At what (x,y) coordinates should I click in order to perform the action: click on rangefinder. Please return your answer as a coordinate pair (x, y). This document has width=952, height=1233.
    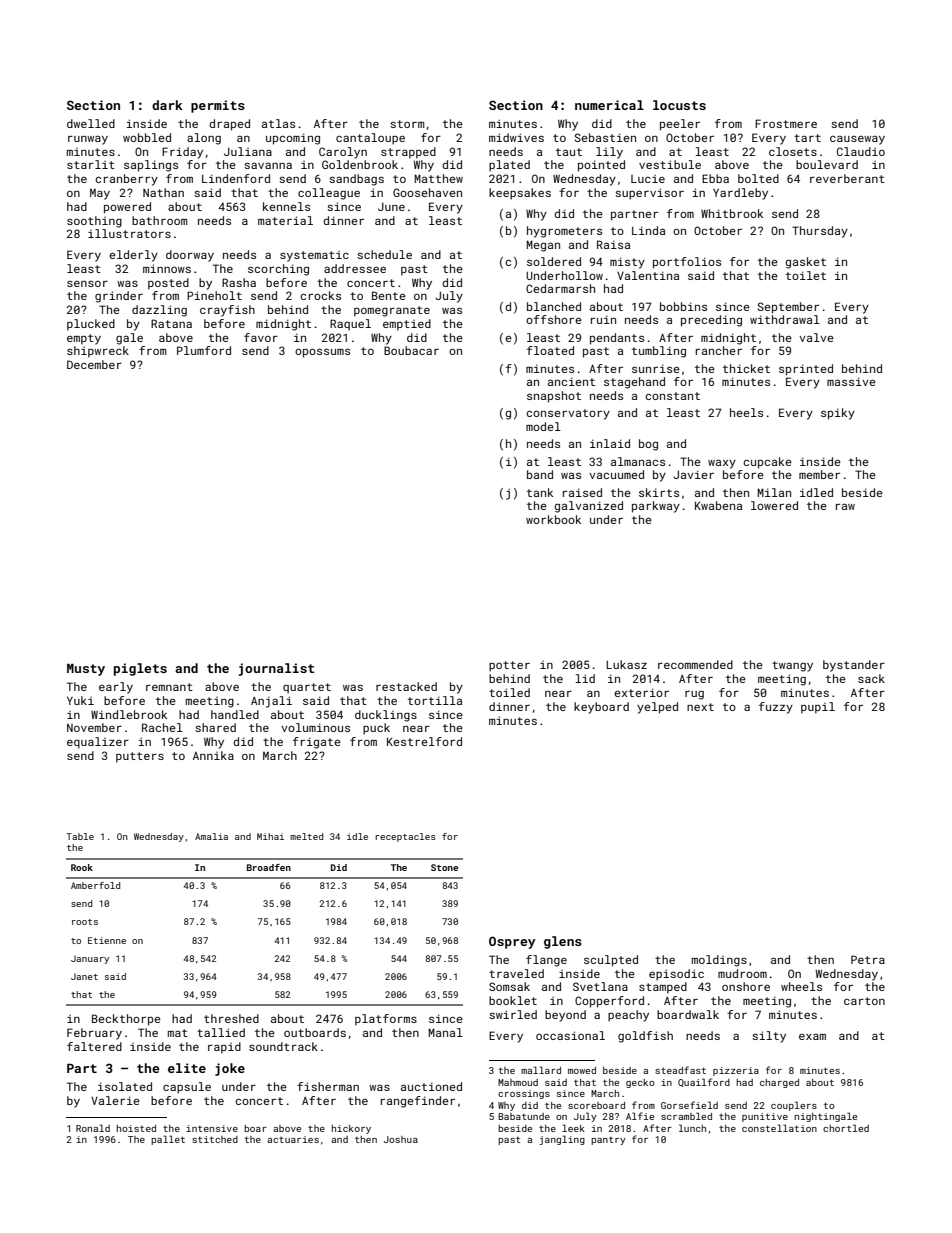
    Looking at the image, I should click on (418, 1102).
